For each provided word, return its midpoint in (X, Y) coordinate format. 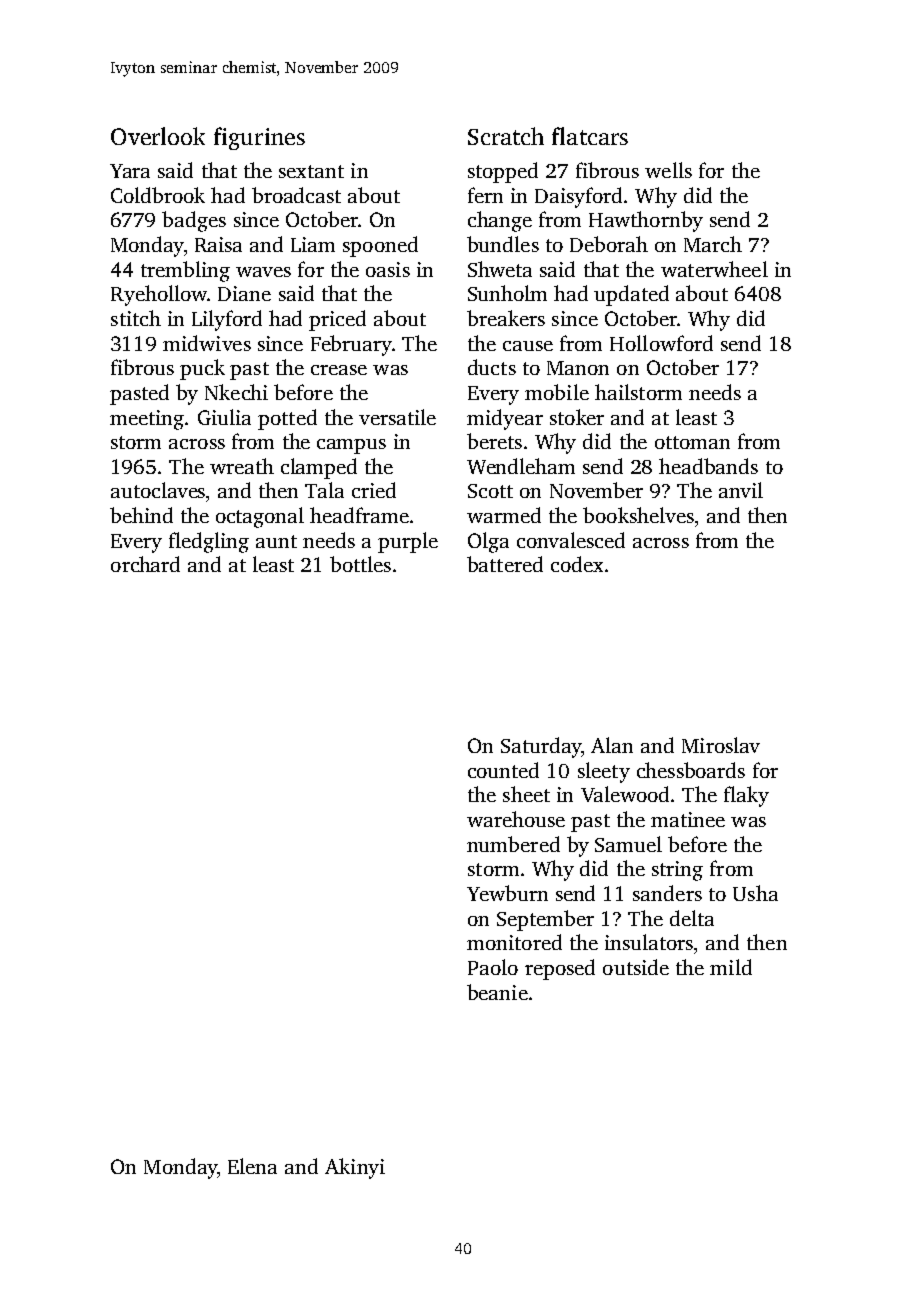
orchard (145, 564)
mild (731, 967)
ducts (492, 367)
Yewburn (507, 893)
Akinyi (355, 1168)
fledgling (209, 542)
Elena (252, 1166)
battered (505, 564)
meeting (147, 420)
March (713, 244)
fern (485, 195)
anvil (741, 490)
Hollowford (661, 343)
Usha (755, 893)
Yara (130, 171)
